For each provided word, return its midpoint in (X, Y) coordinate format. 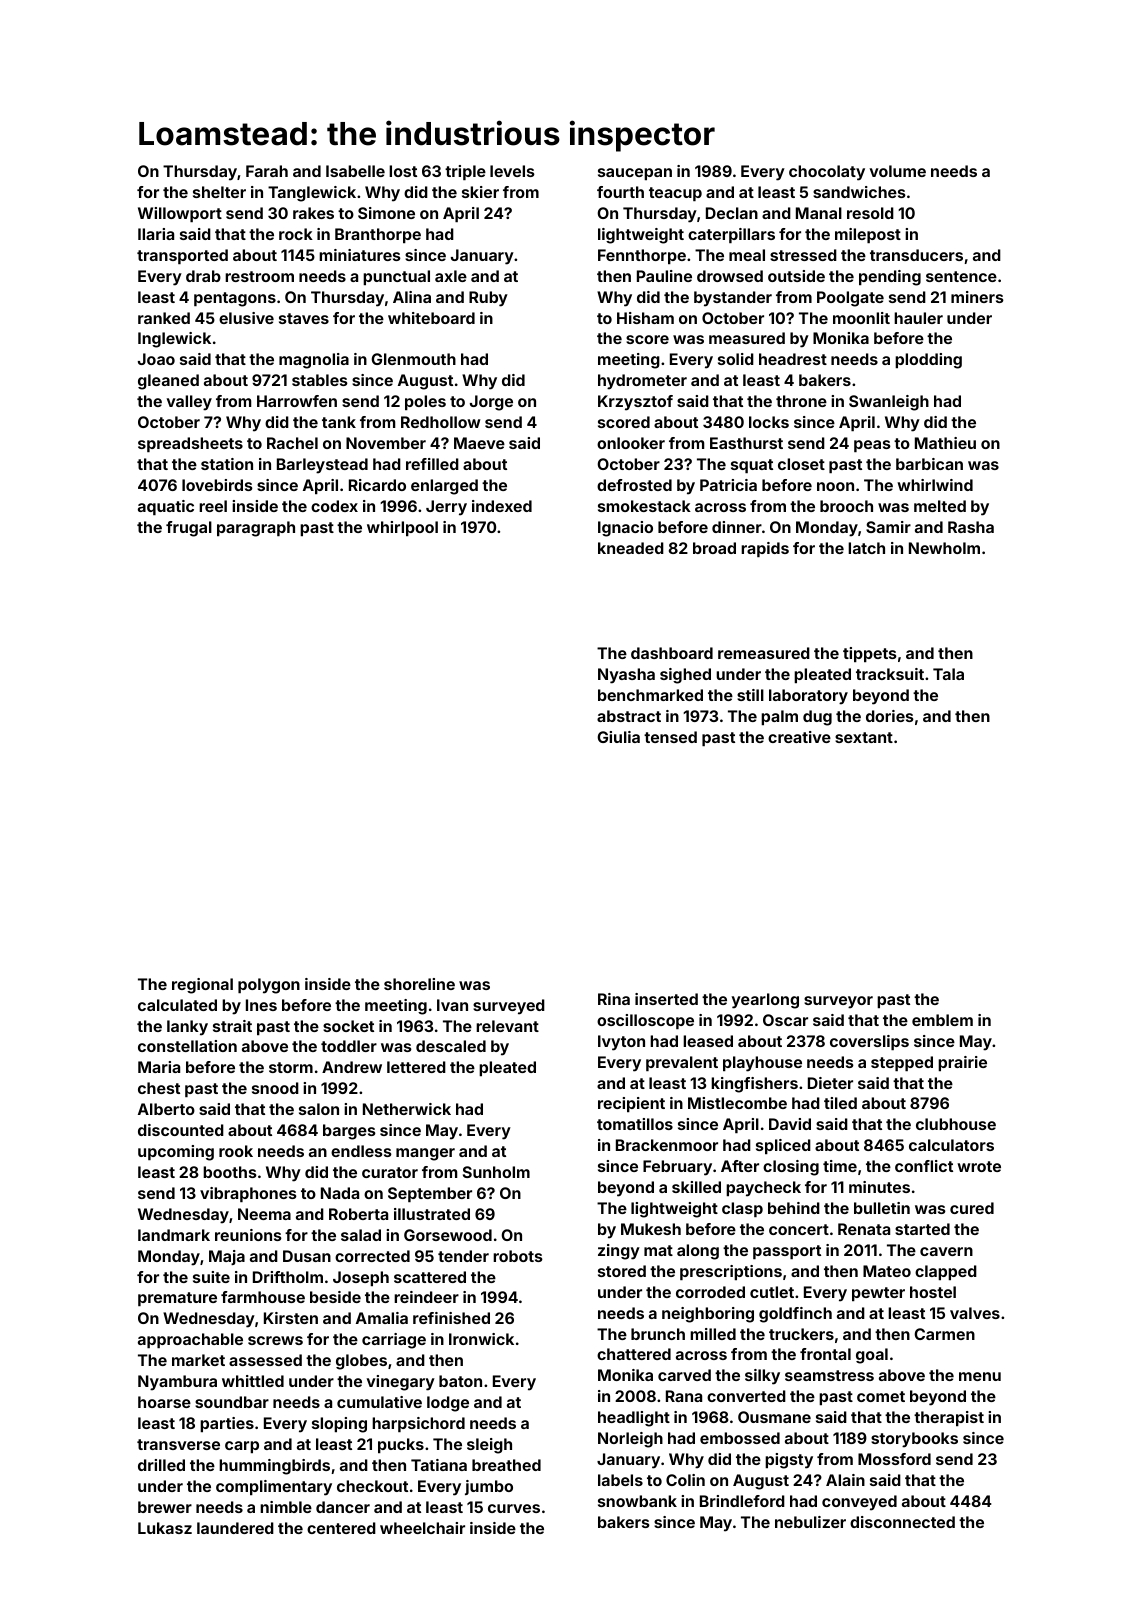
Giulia (618, 737)
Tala (948, 674)
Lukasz (165, 1528)
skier (480, 192)
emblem (942, 1020)
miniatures (360, 255)
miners (977, 297)
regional (202, 986)
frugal (189, 529)
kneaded (631, 548)
